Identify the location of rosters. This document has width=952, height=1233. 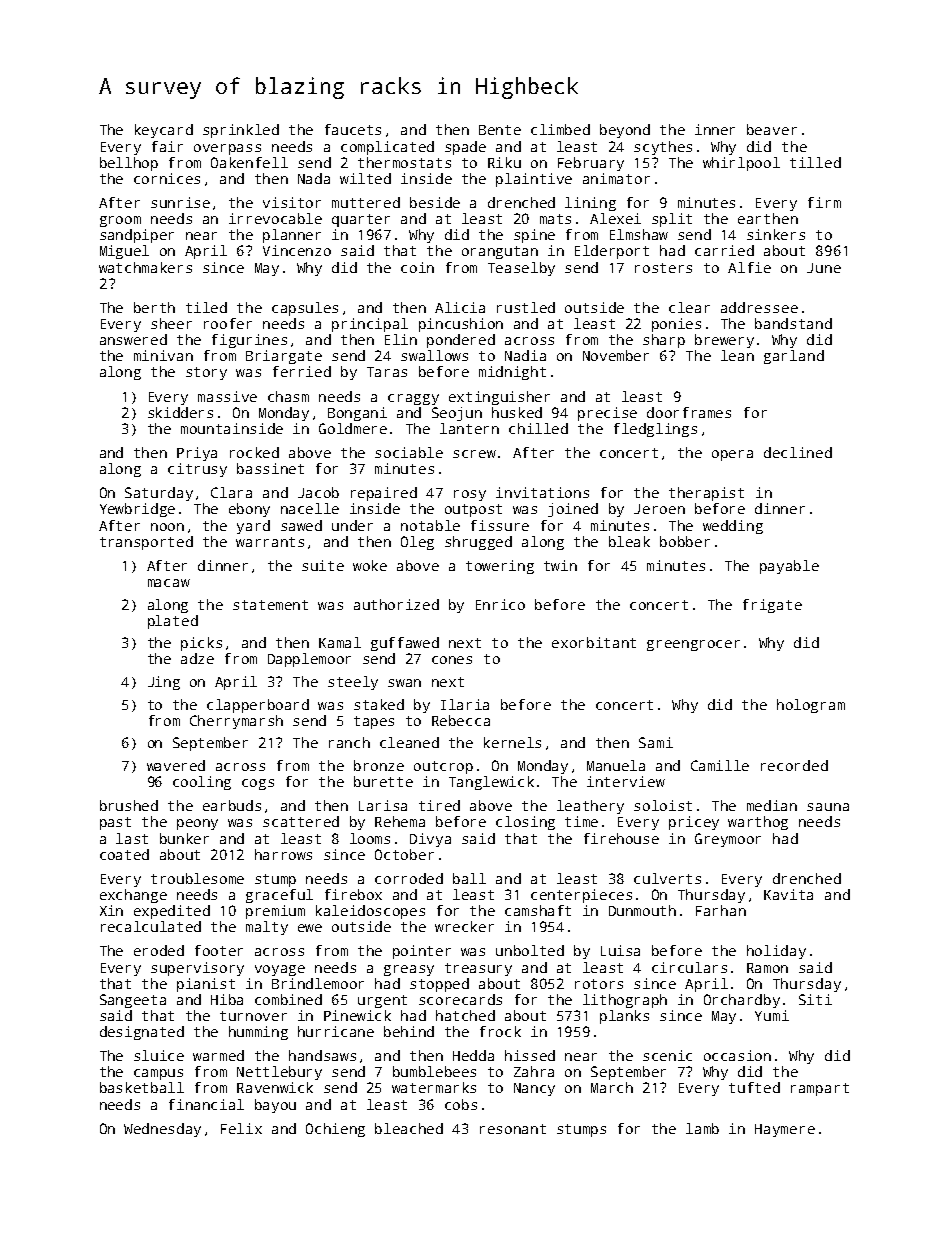
(663, 268).
